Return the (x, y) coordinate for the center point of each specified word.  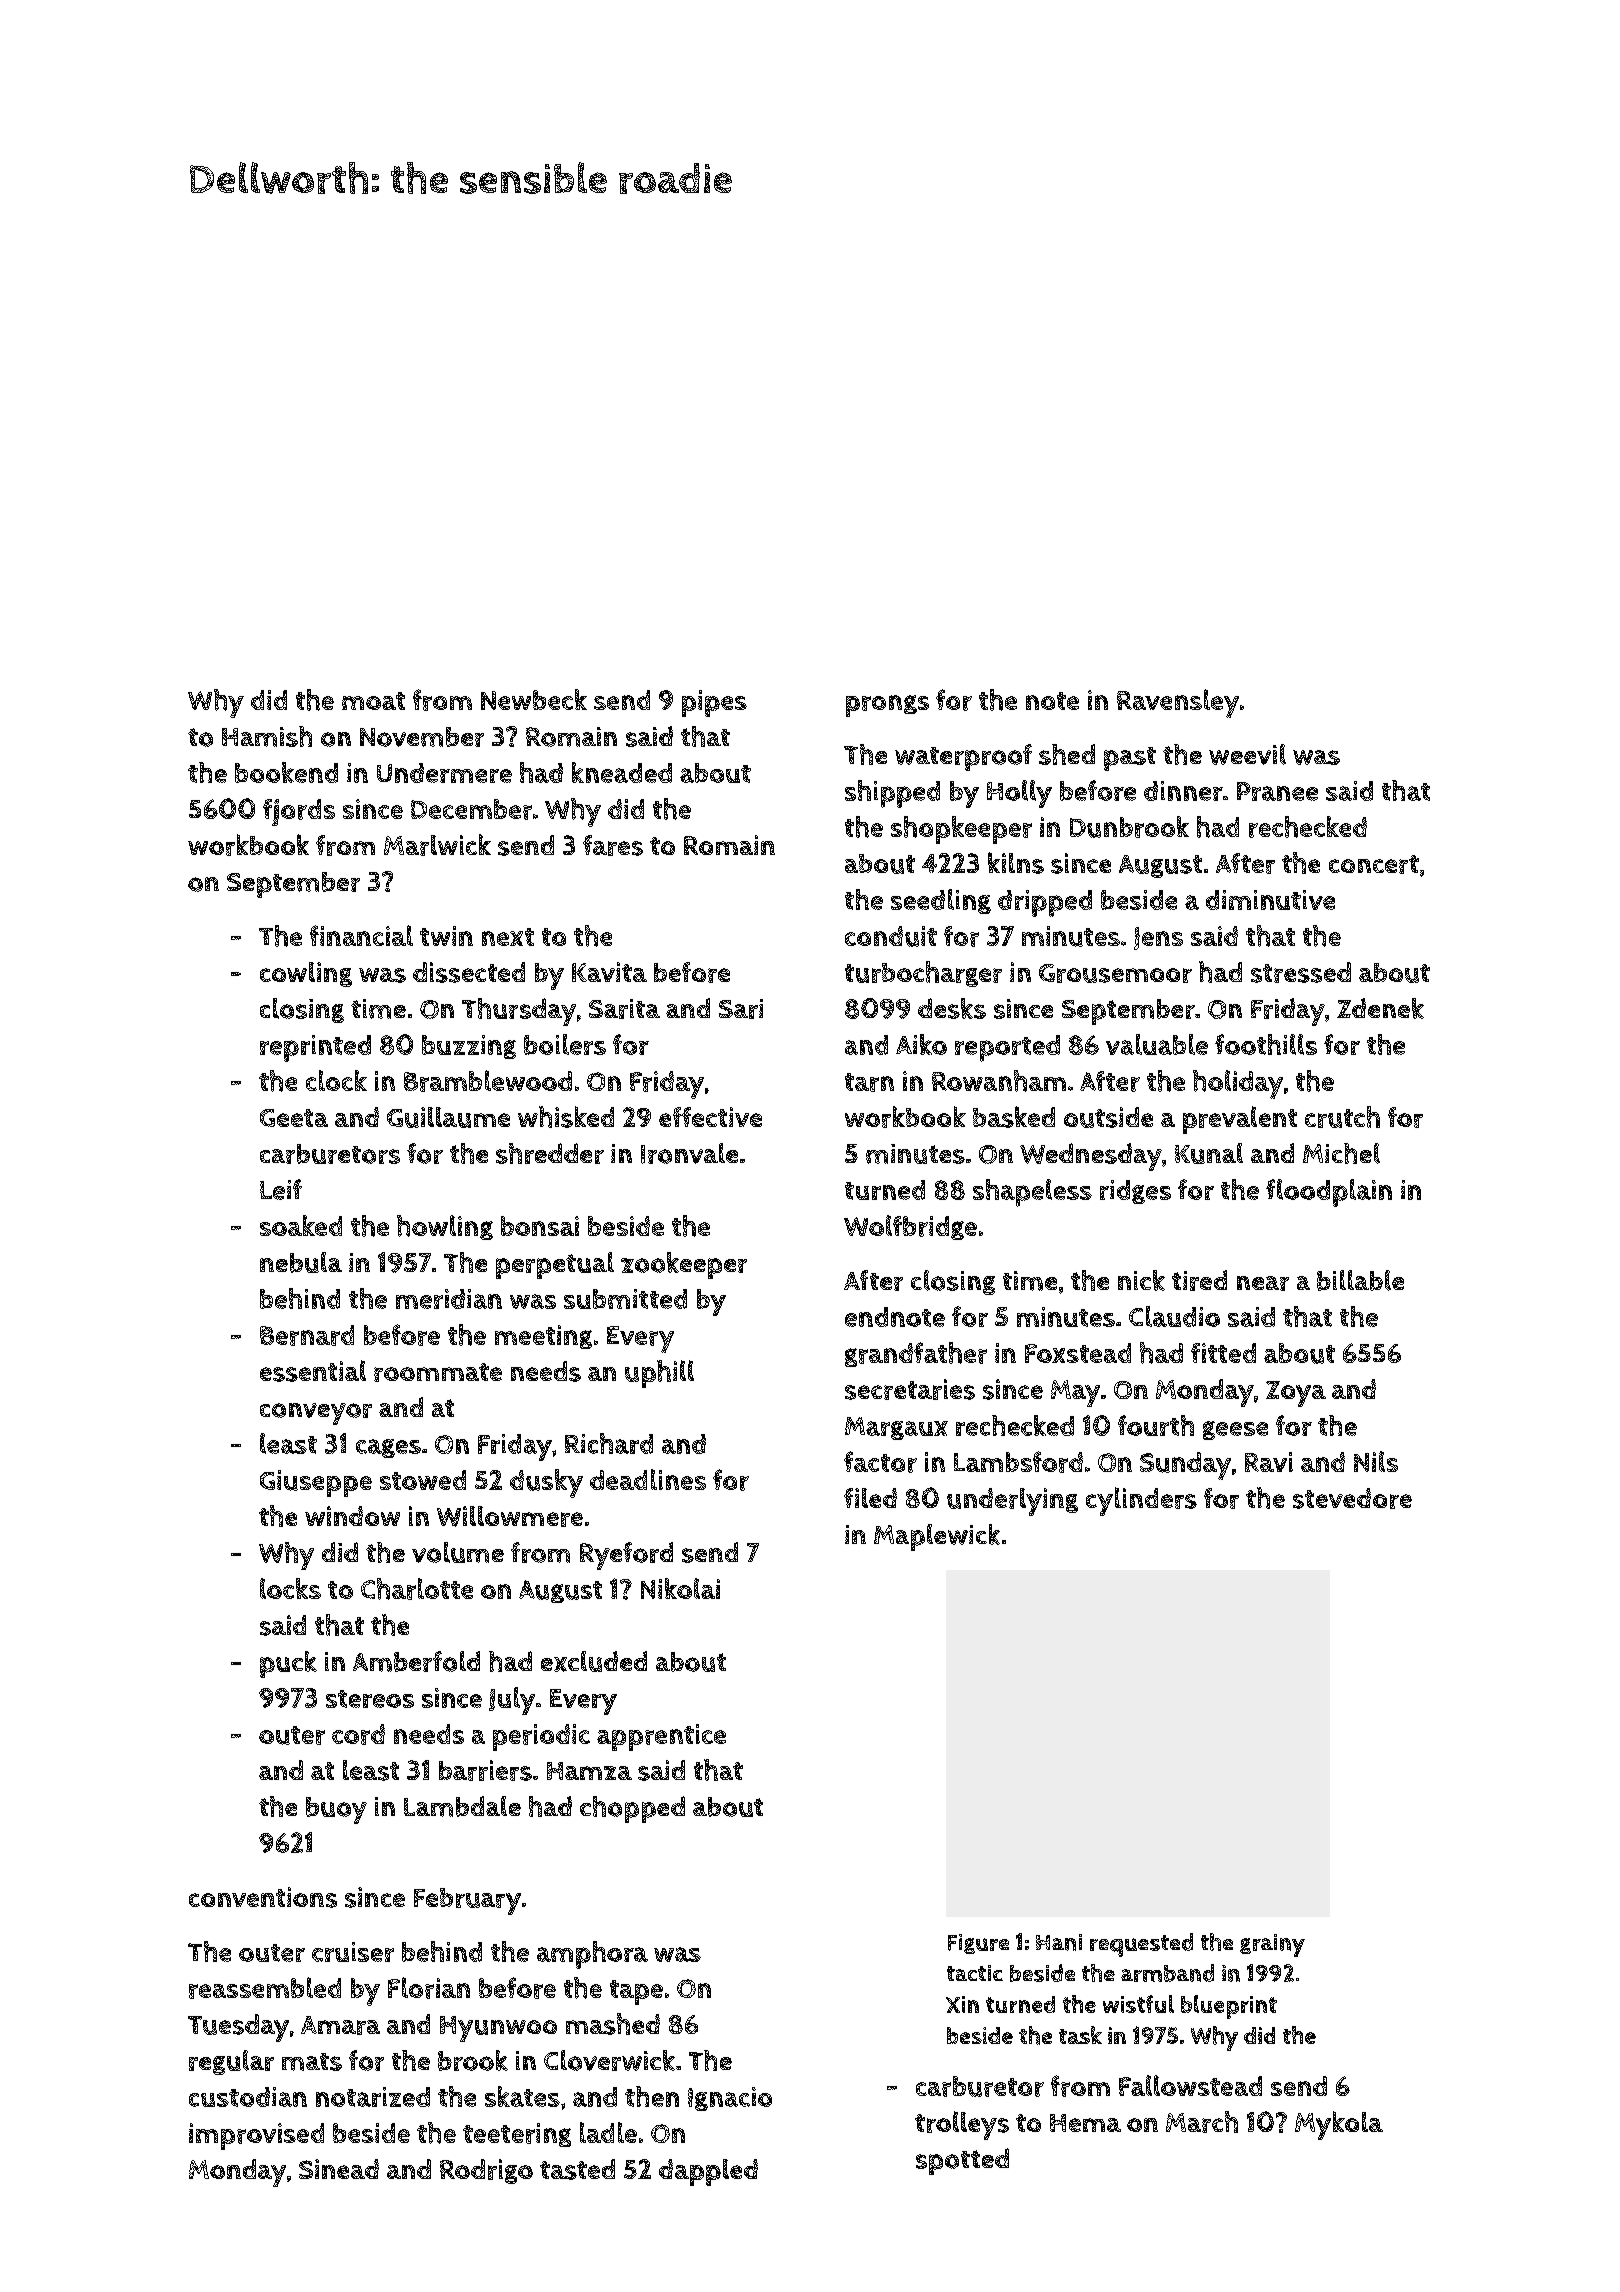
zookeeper (684, 1265)
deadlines (648, 1479)
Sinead (339, 2169)
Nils (1376, 1461)
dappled (708, 2172)
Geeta (294, 1118)
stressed (1301, 972)
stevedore (1352, 1498)
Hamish (267, 736)
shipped (892, 794)
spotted (962, 2161)
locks (290, 1588)
